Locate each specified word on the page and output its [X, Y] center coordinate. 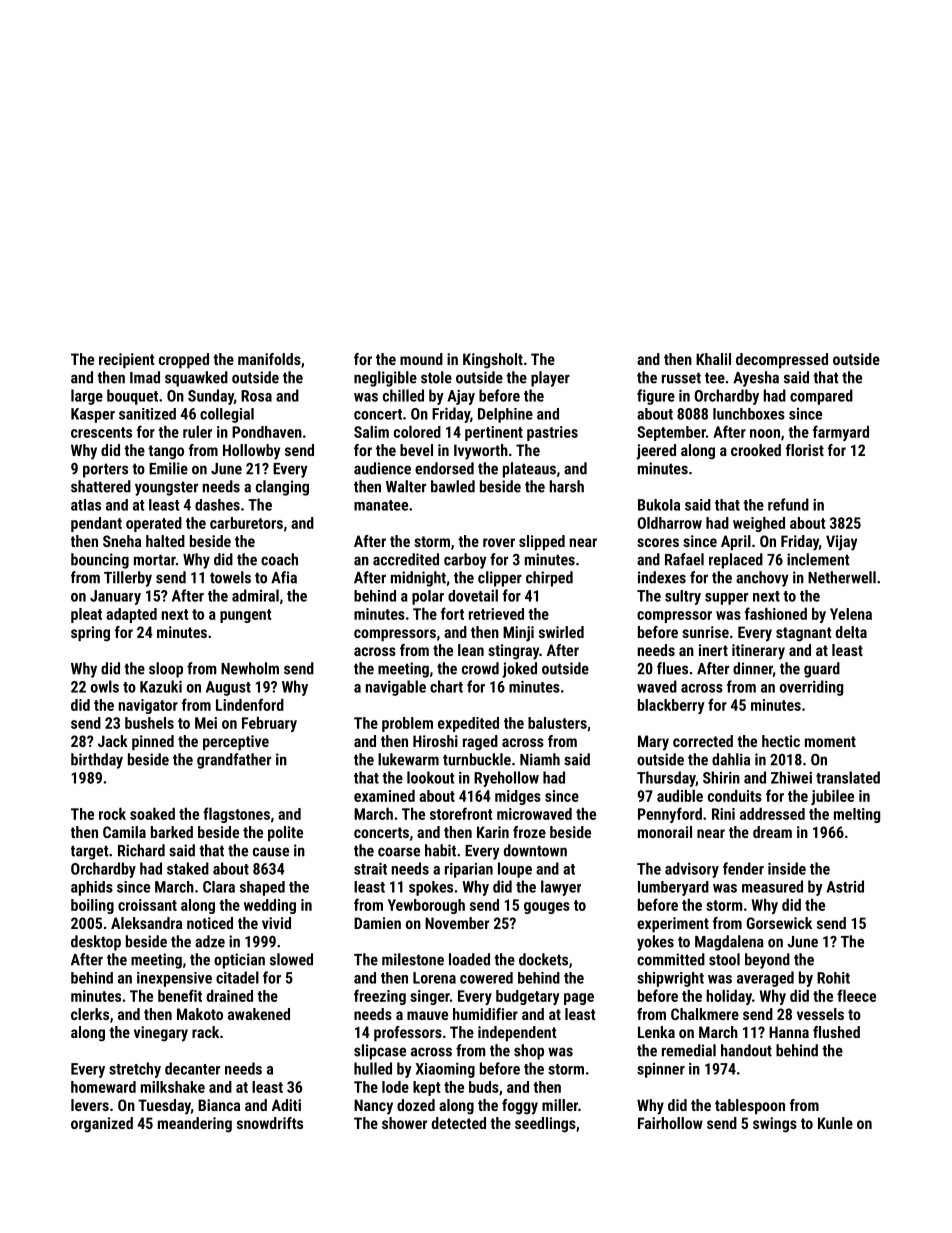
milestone [413, 959]
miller [560, 1105]
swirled [561, 632]
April [736, 542]
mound [421, 359]
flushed [836, 1032]
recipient [127, 360]
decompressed [782, 360]
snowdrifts [270, 1123]
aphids [92, 888]
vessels [820, 1014]
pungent [246, 616]
